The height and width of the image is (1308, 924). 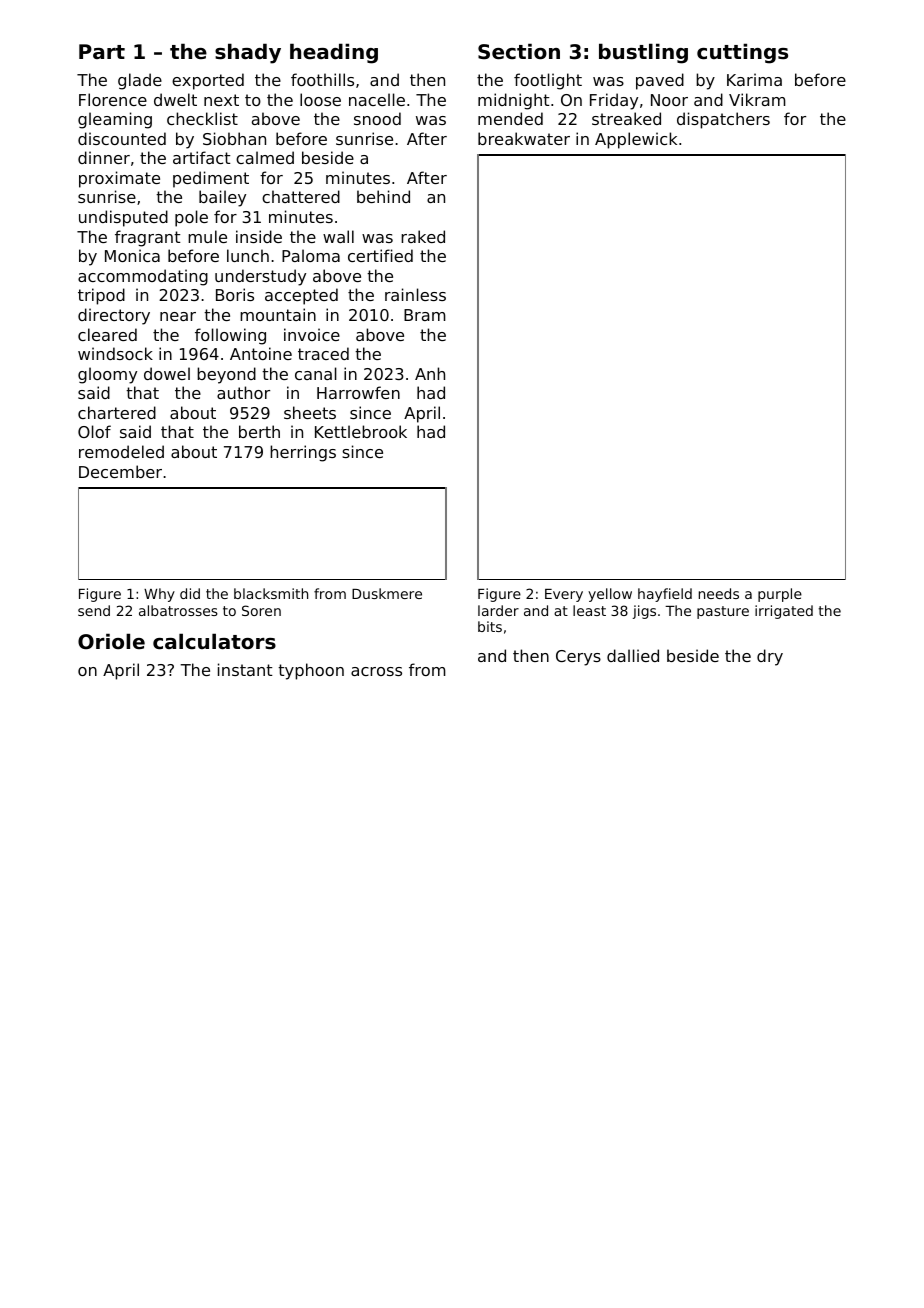 I want to click on instant, so click(x=245, y=669).
